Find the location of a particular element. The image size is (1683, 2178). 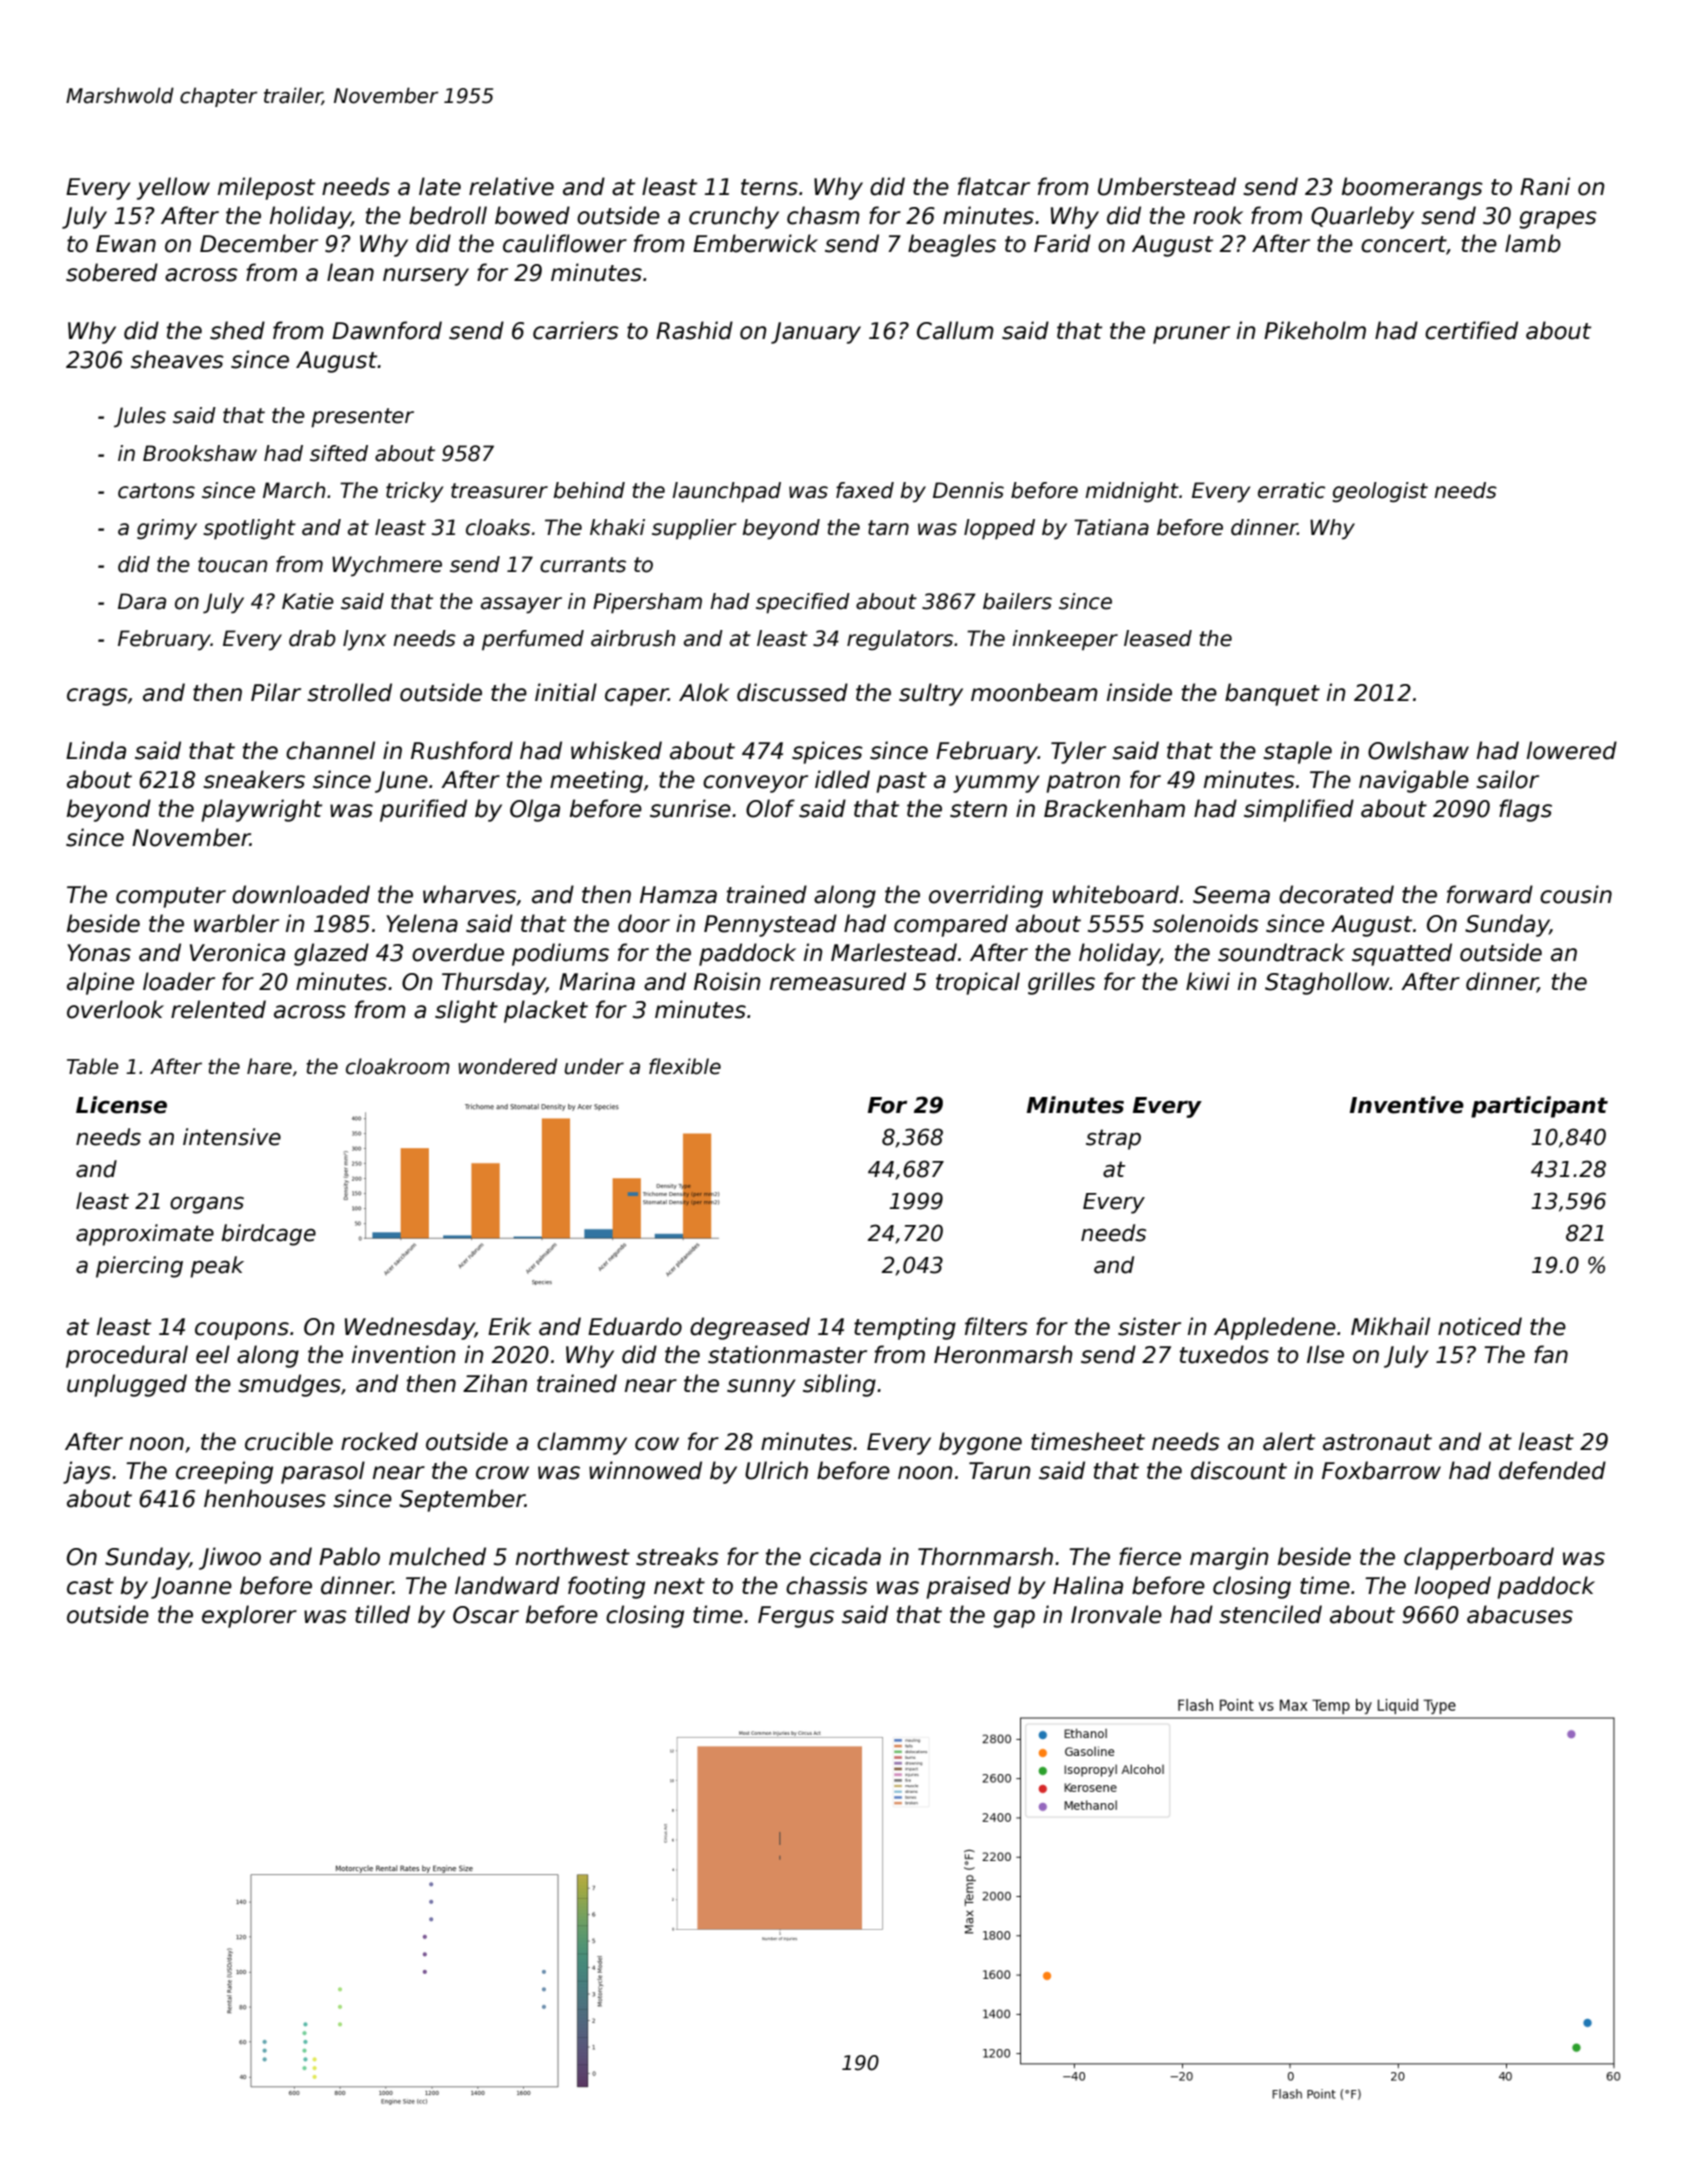

noticed is located at coordinates (1480, 1326).
